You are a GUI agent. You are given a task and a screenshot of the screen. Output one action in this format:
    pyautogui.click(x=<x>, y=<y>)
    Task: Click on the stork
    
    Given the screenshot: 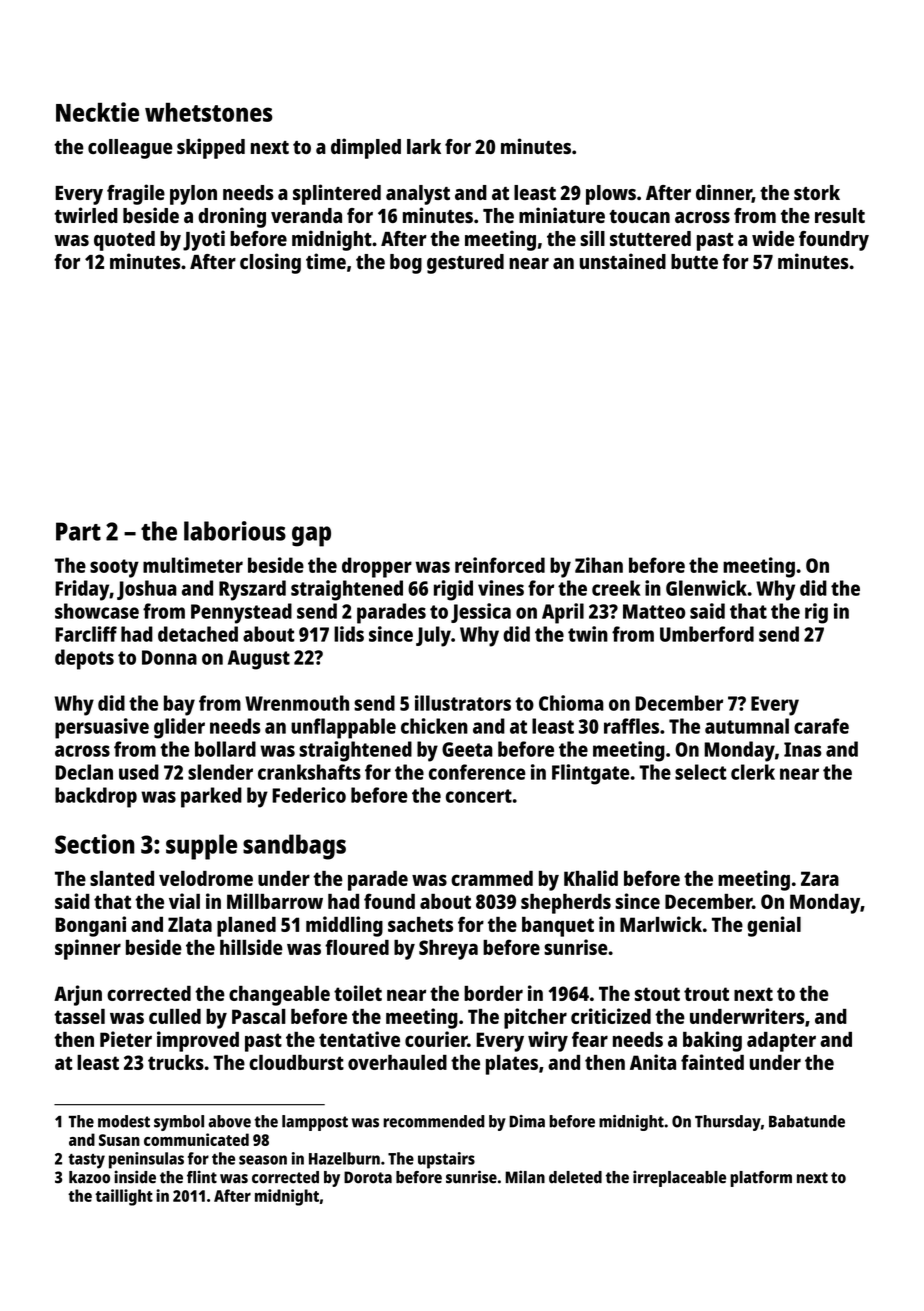 What is the action you would take?
    pyautogui.click(x=817, y=192)
